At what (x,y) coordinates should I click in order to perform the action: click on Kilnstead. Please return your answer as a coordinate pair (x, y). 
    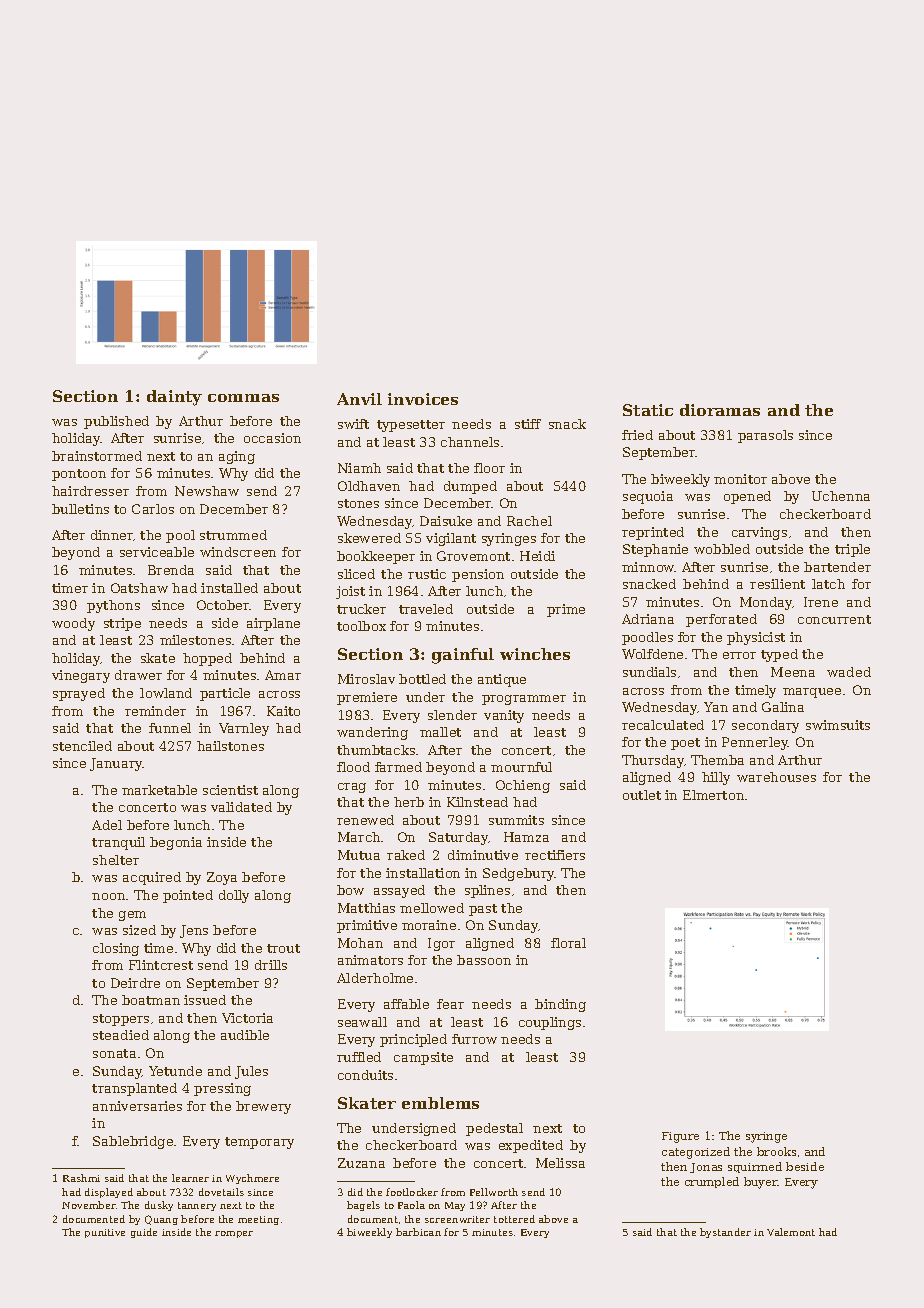
    Looking at the image, I should click on (477, 802).
